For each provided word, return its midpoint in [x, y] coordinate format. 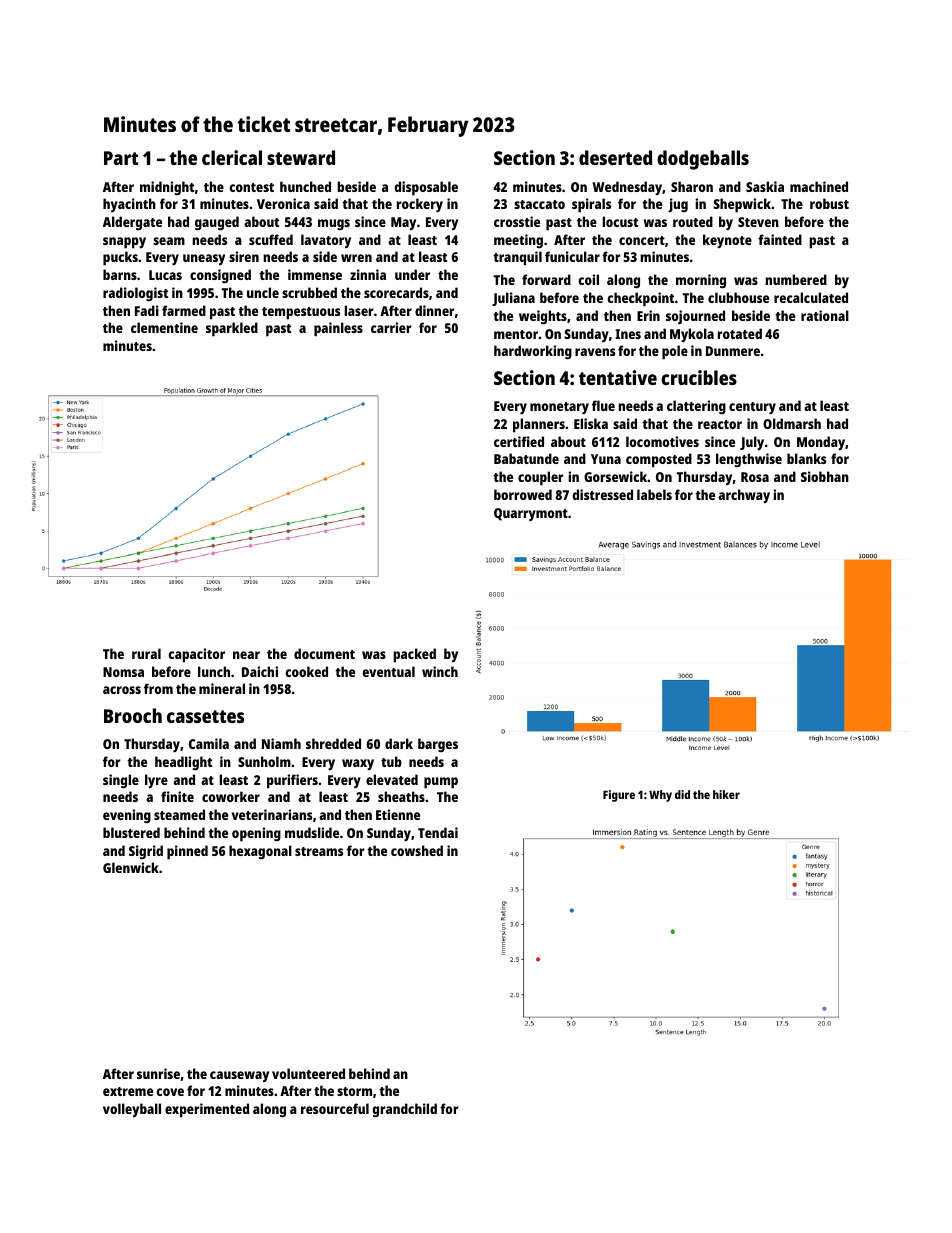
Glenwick [131, 867]
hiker [726, 794]
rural [146, 653]
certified [519, 441]
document [324, 653]
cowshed [417, 850]
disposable [426, 188]
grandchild [404, 1110]
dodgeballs [703, 160]
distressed [602, 494]
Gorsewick [616, 476]
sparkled [232, 329]
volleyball [132, 1110]
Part [121, 158]
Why [660, 796]
